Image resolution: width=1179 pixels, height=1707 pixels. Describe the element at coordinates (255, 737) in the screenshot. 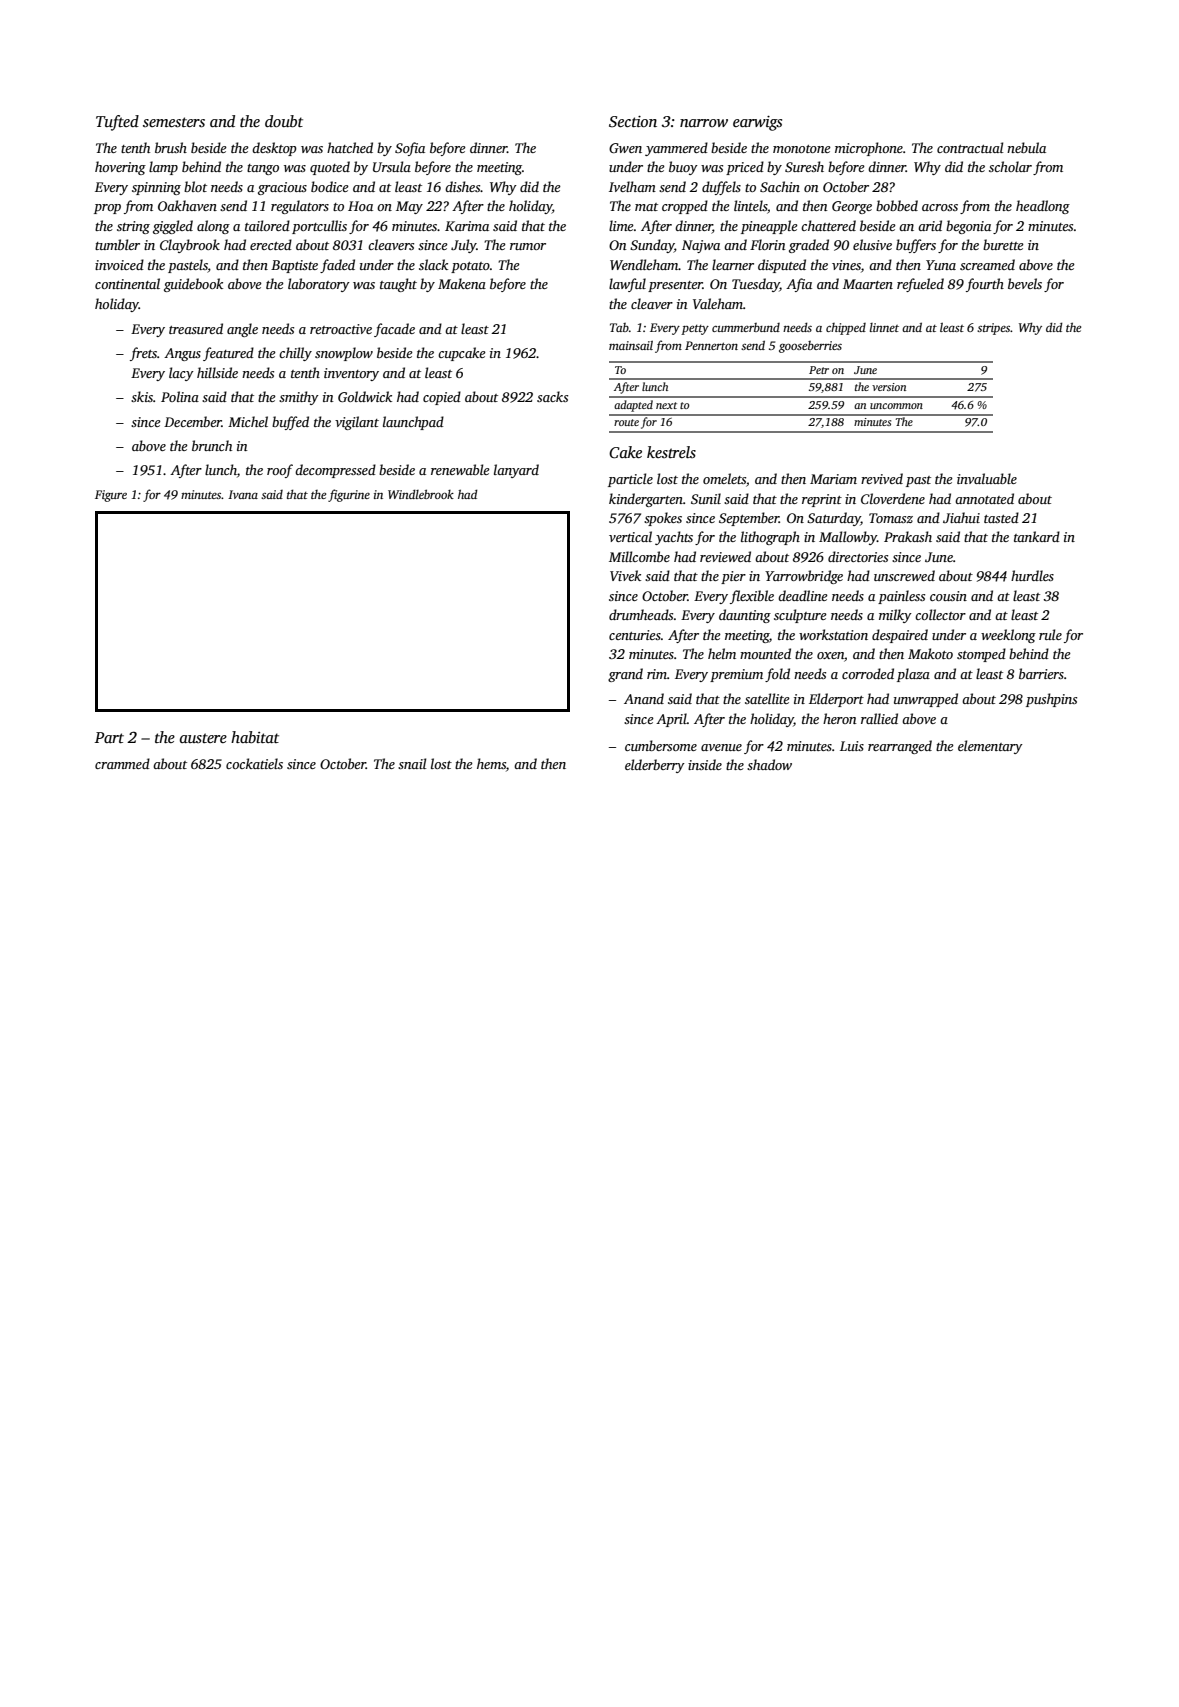

I see `habitat` at that location.
